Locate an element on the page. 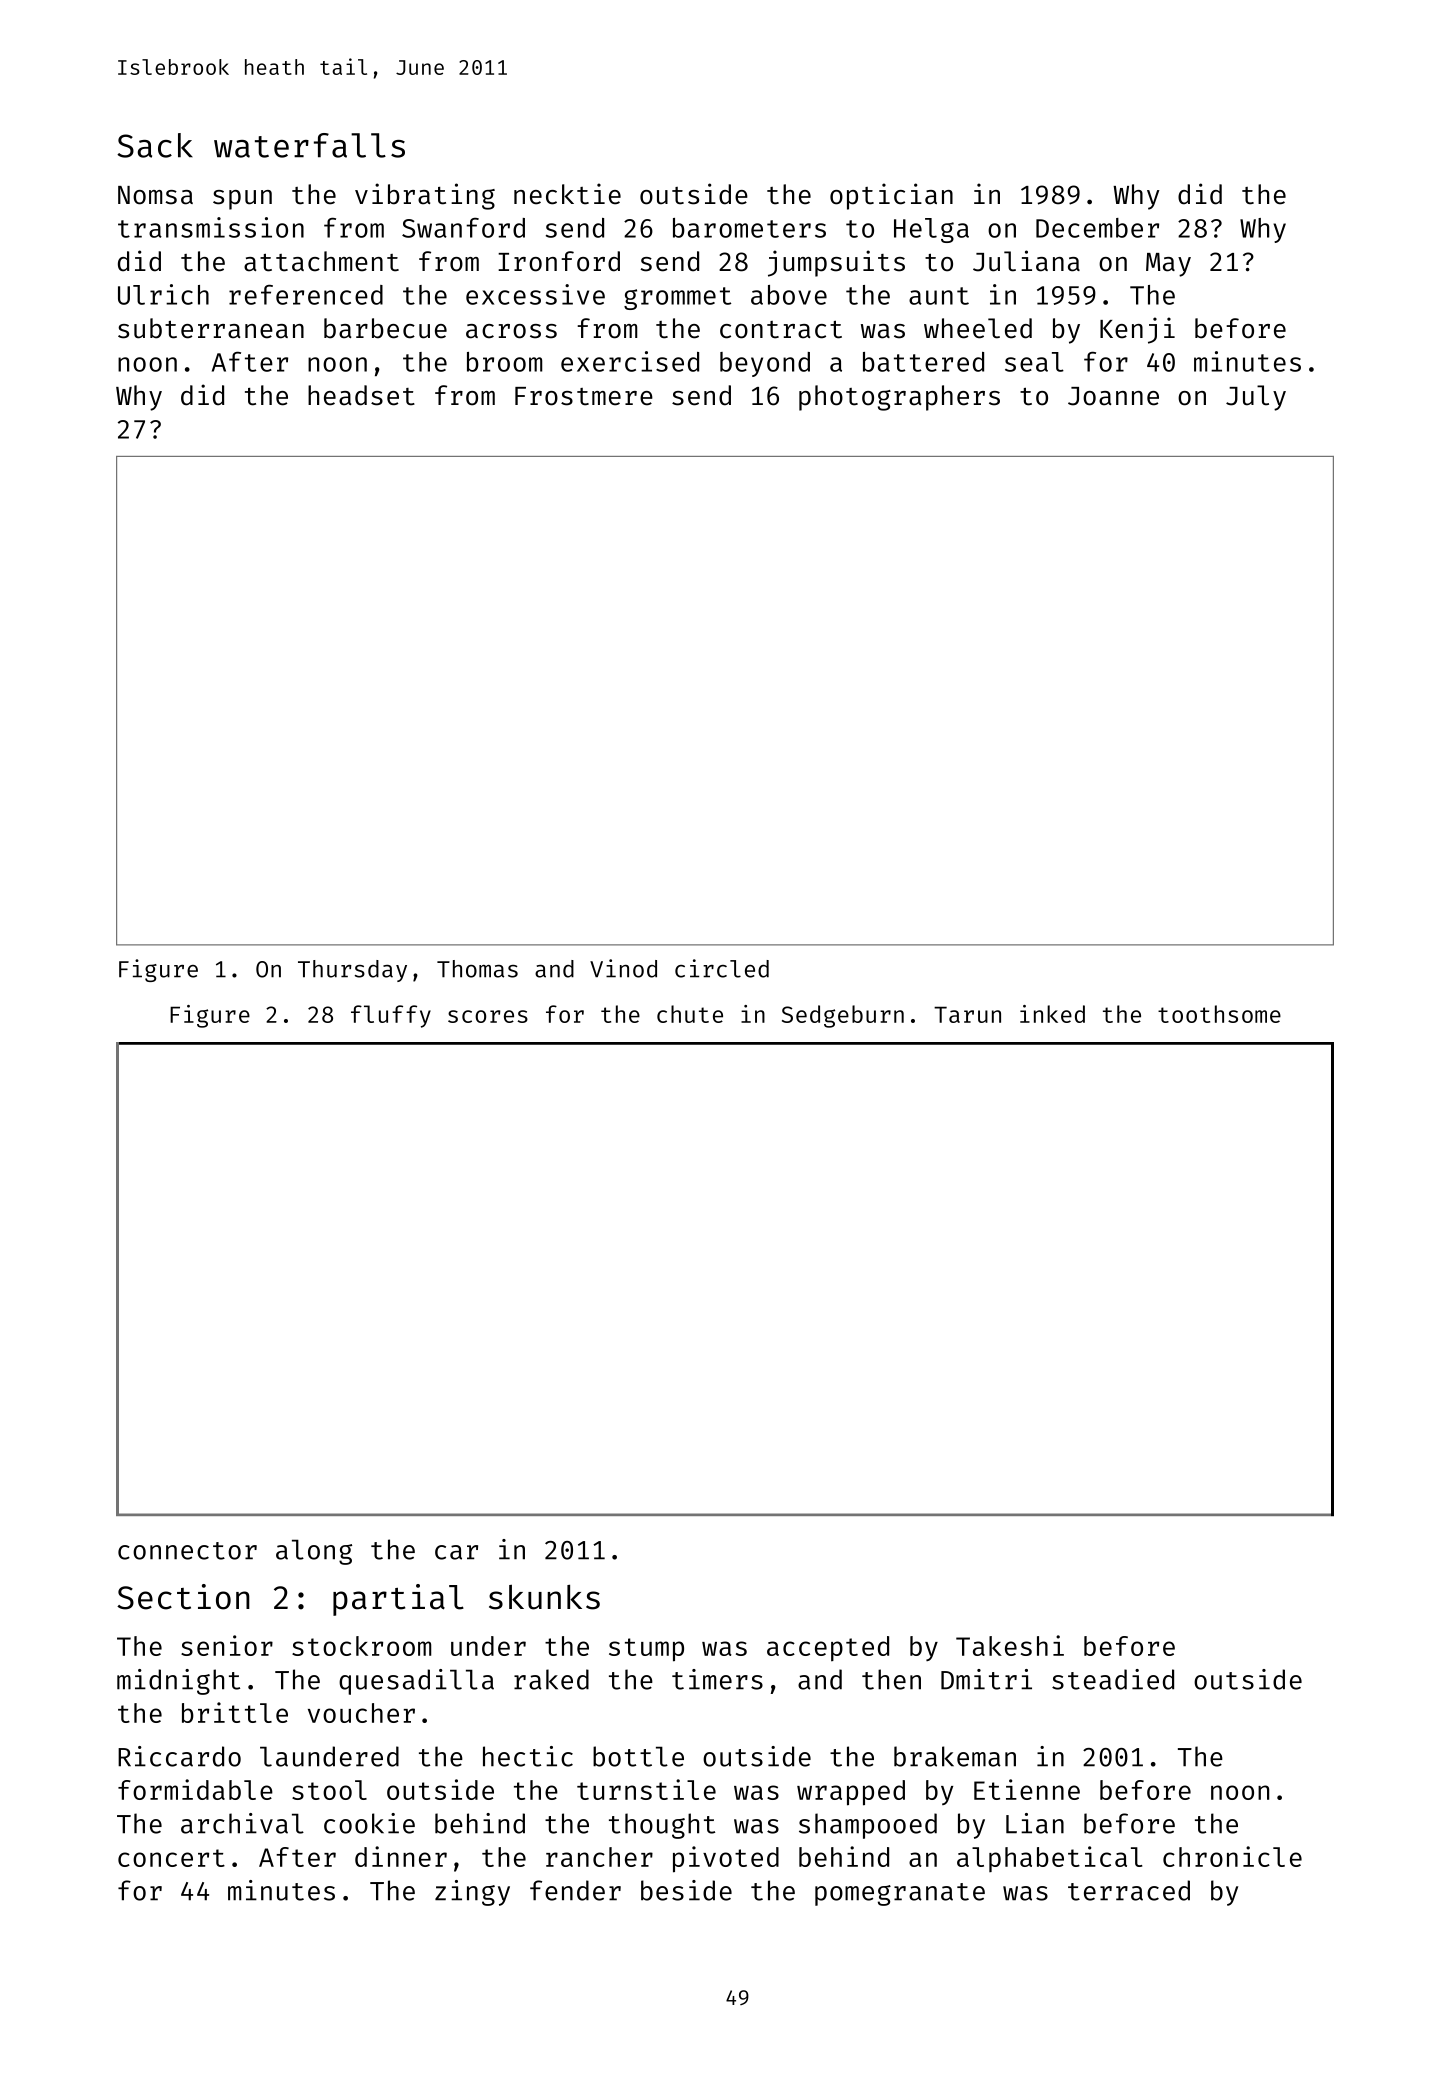 This document has width=1450, height=2100. voucher is located at coordinates (361, 1713).
